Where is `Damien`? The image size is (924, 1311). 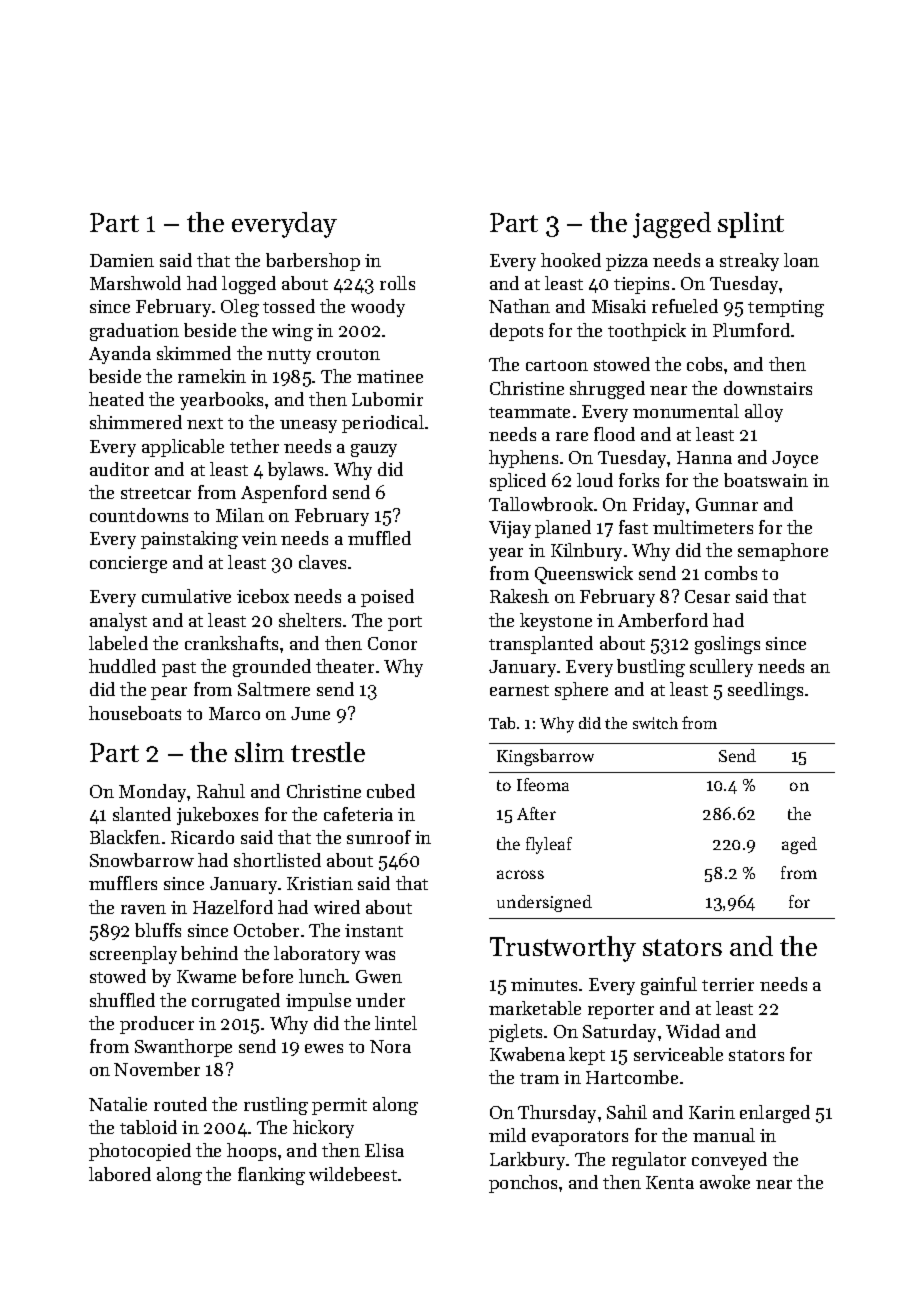 Damien is located at coordinates (122, 260).
